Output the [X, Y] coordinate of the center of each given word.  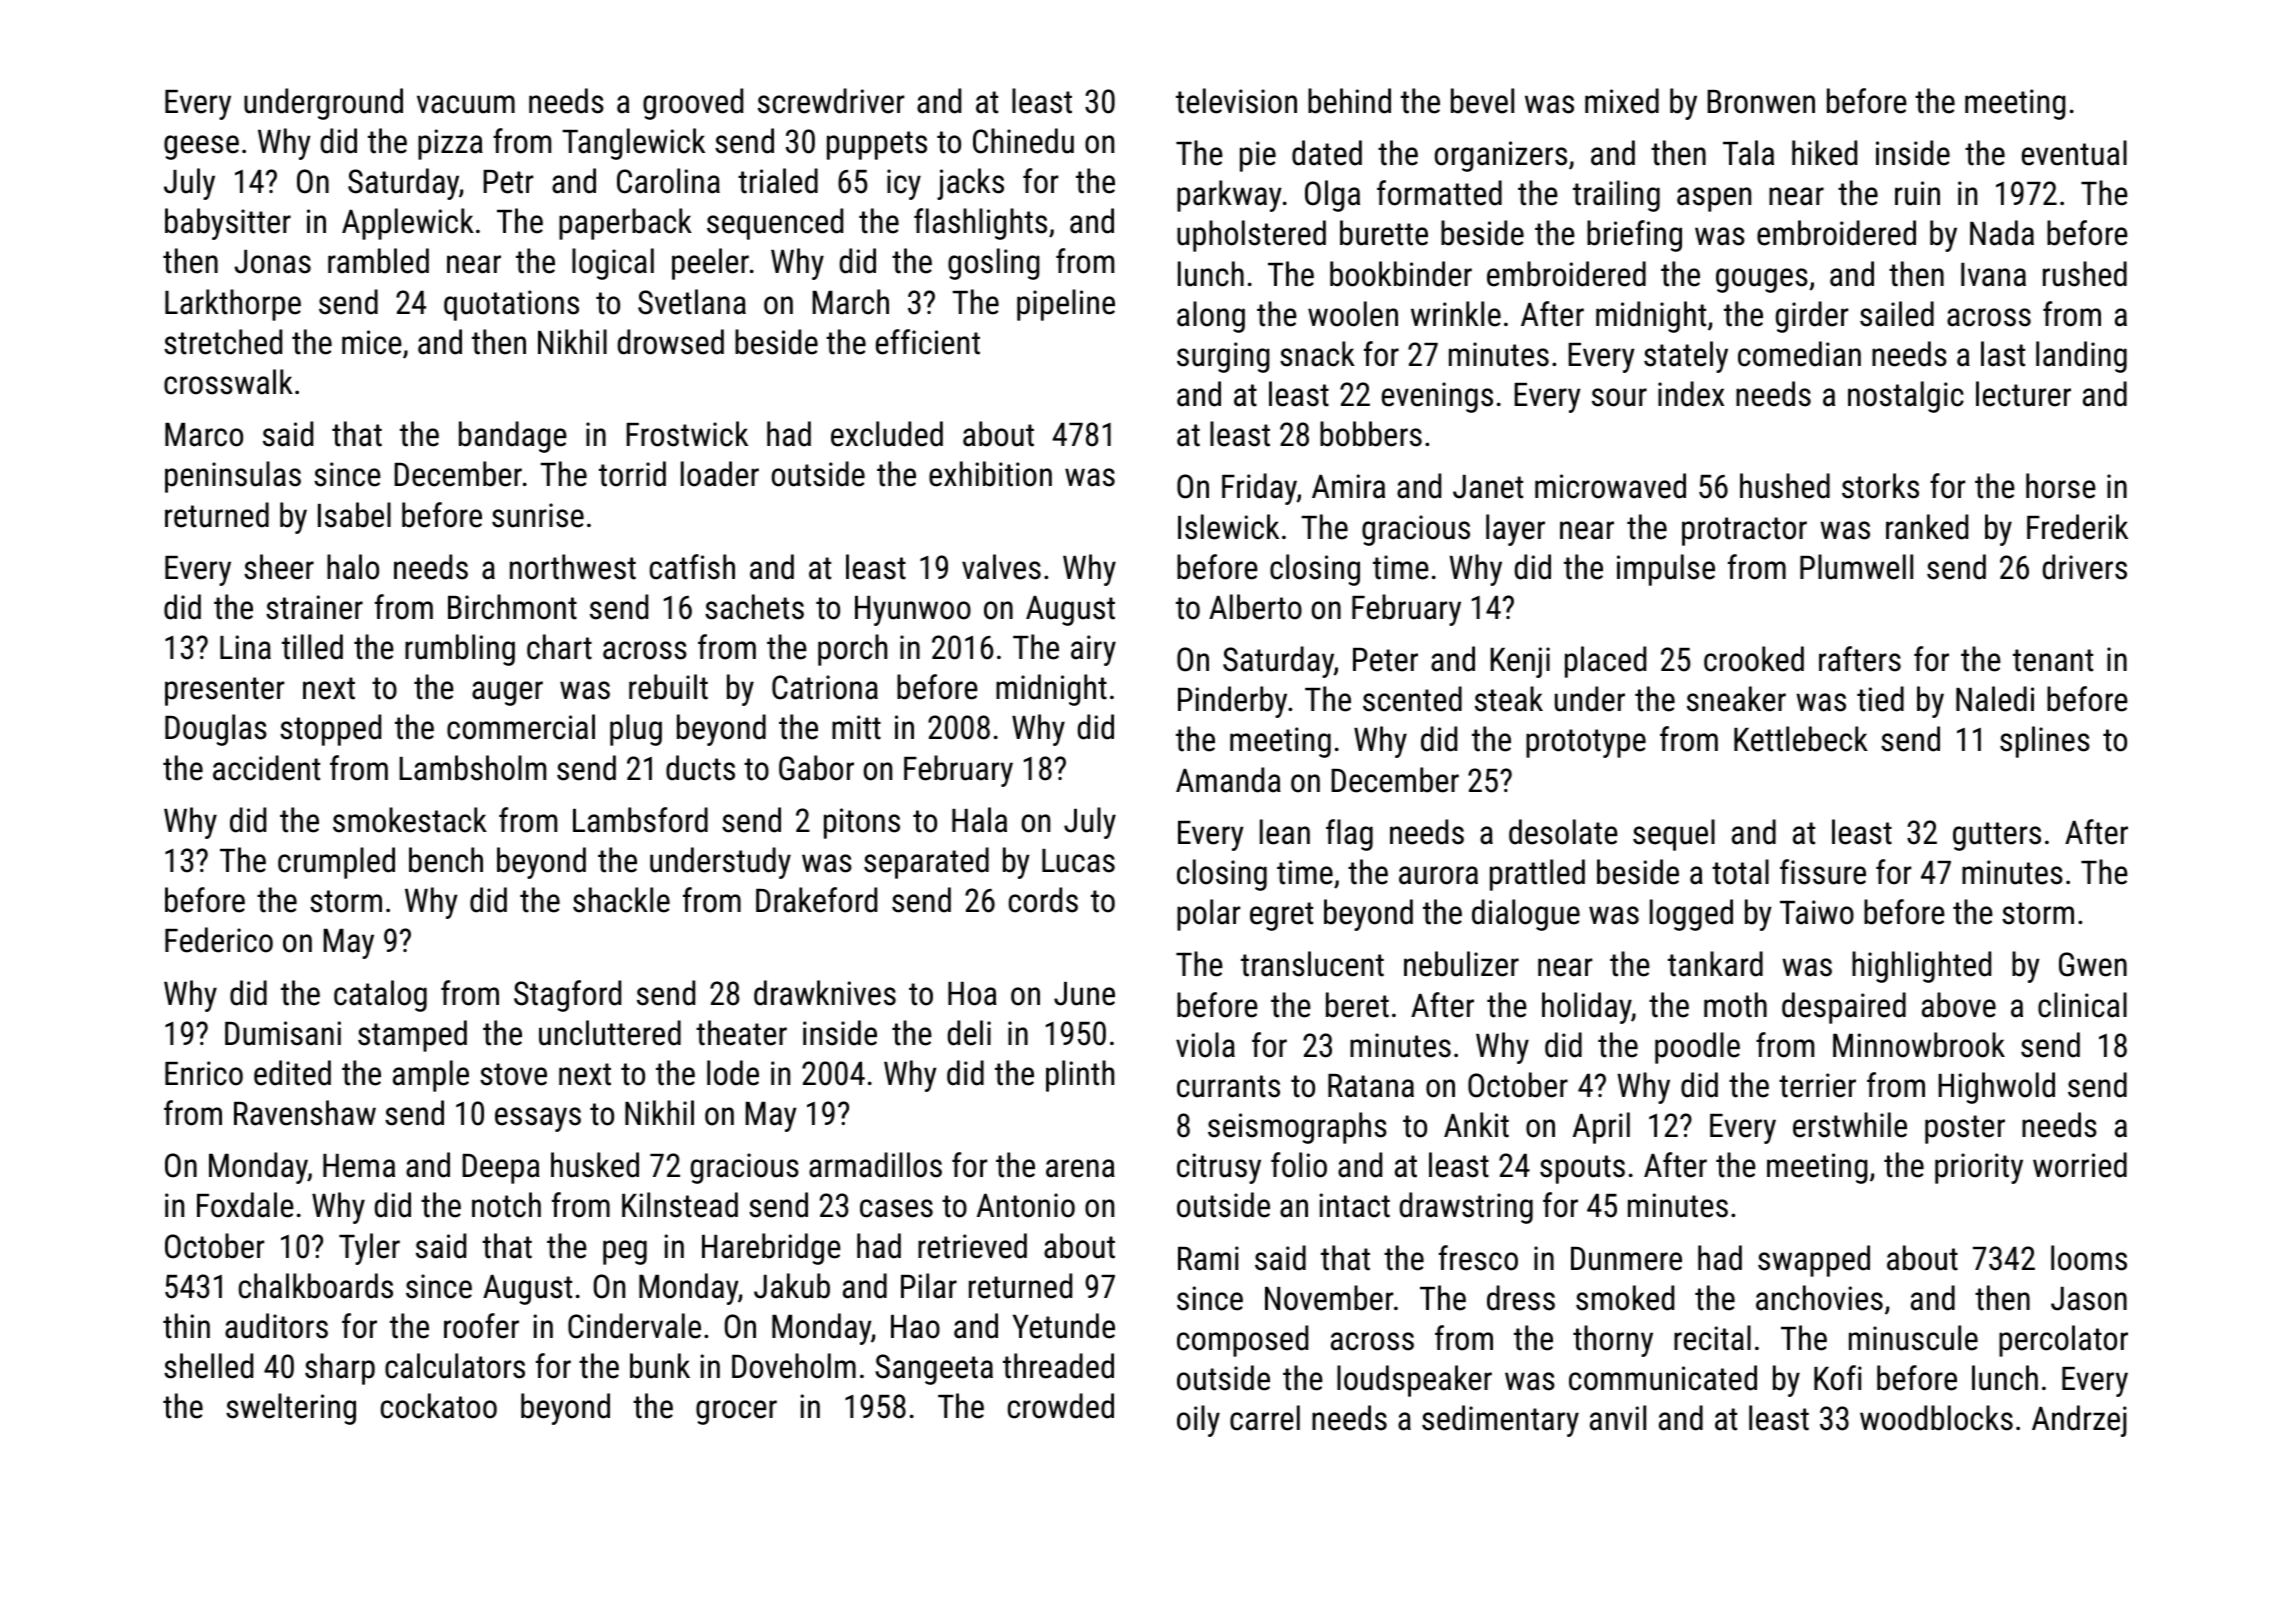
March [850, 302]
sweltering [291, 1409]
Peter [1385, 660]
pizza [450, 144]
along [1211, 317]
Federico [219, 940]
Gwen [2093, 964]
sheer [279, 567]
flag [1349, 835]
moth [1735, 1005]
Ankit [1476, 1125]
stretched [223, 342]
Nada [2002, 233]
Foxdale [245, 1205]
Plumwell [1856, 567]
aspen [1714, 199]
